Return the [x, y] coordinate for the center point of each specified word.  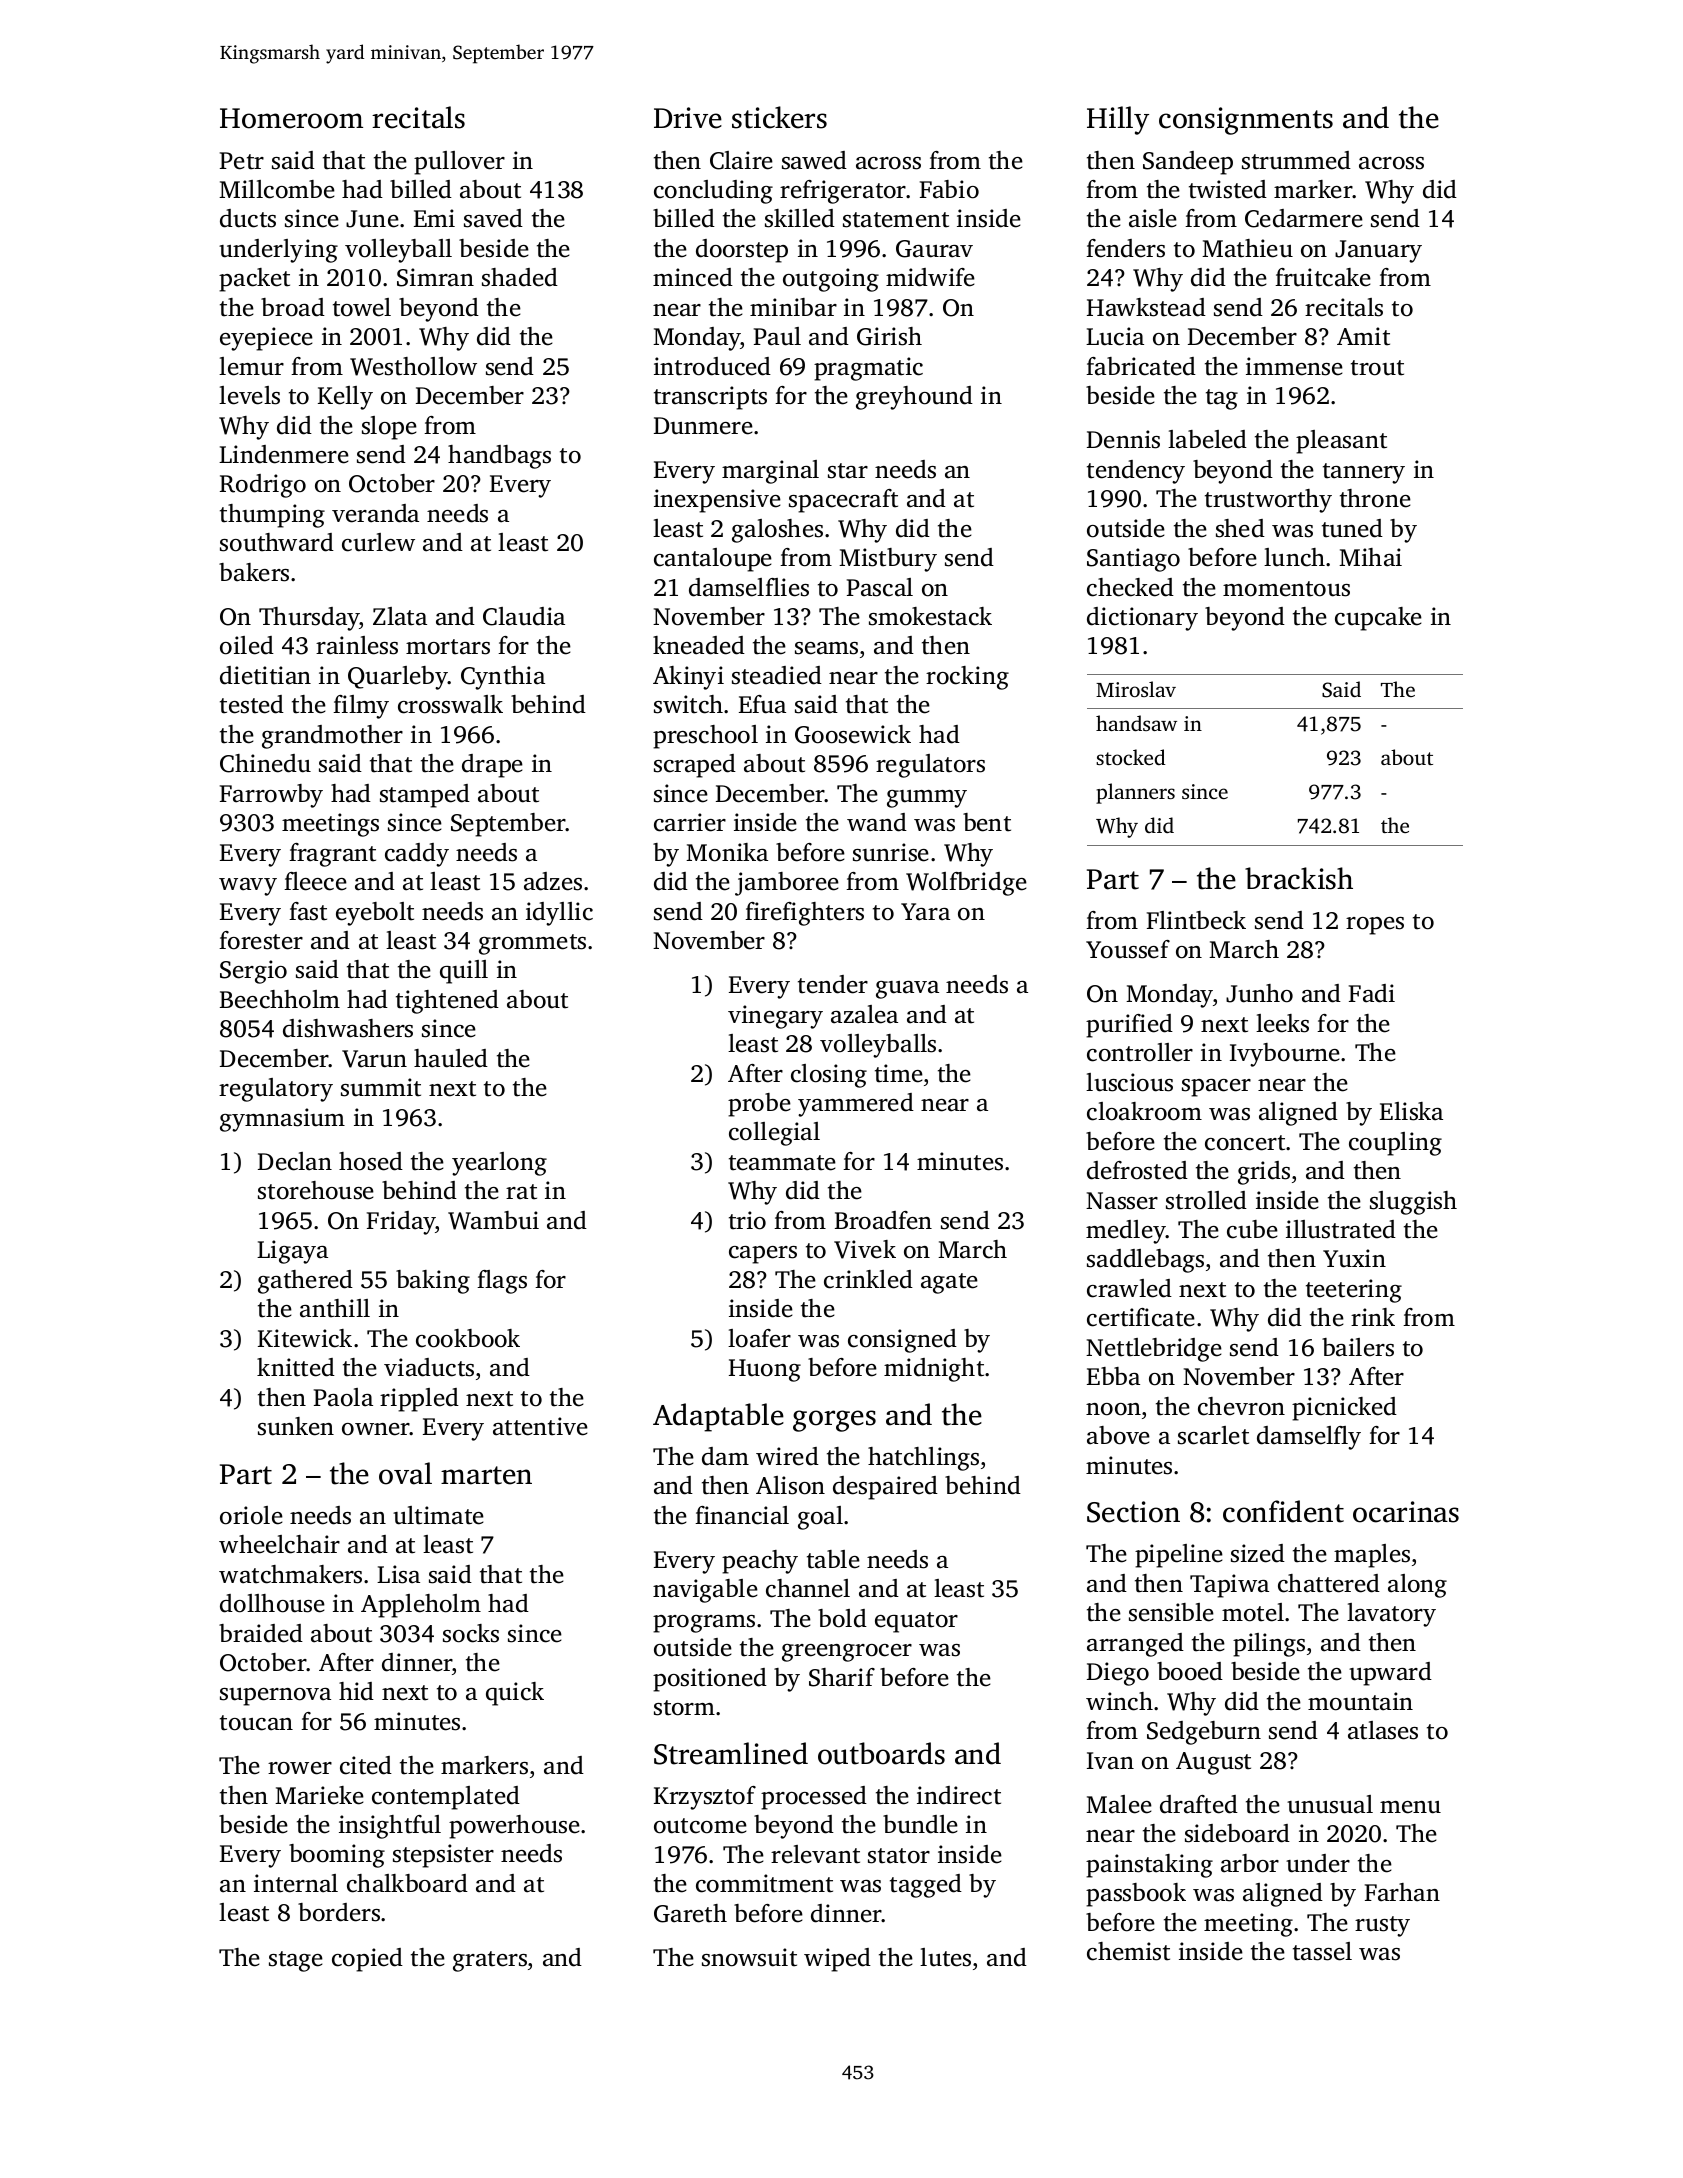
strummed [1296, 160]
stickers [779, 117]
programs [704, 1624]
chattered [1329, 1583]
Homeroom [291, 118]
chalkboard [407, 1883]
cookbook [468, 1338]
